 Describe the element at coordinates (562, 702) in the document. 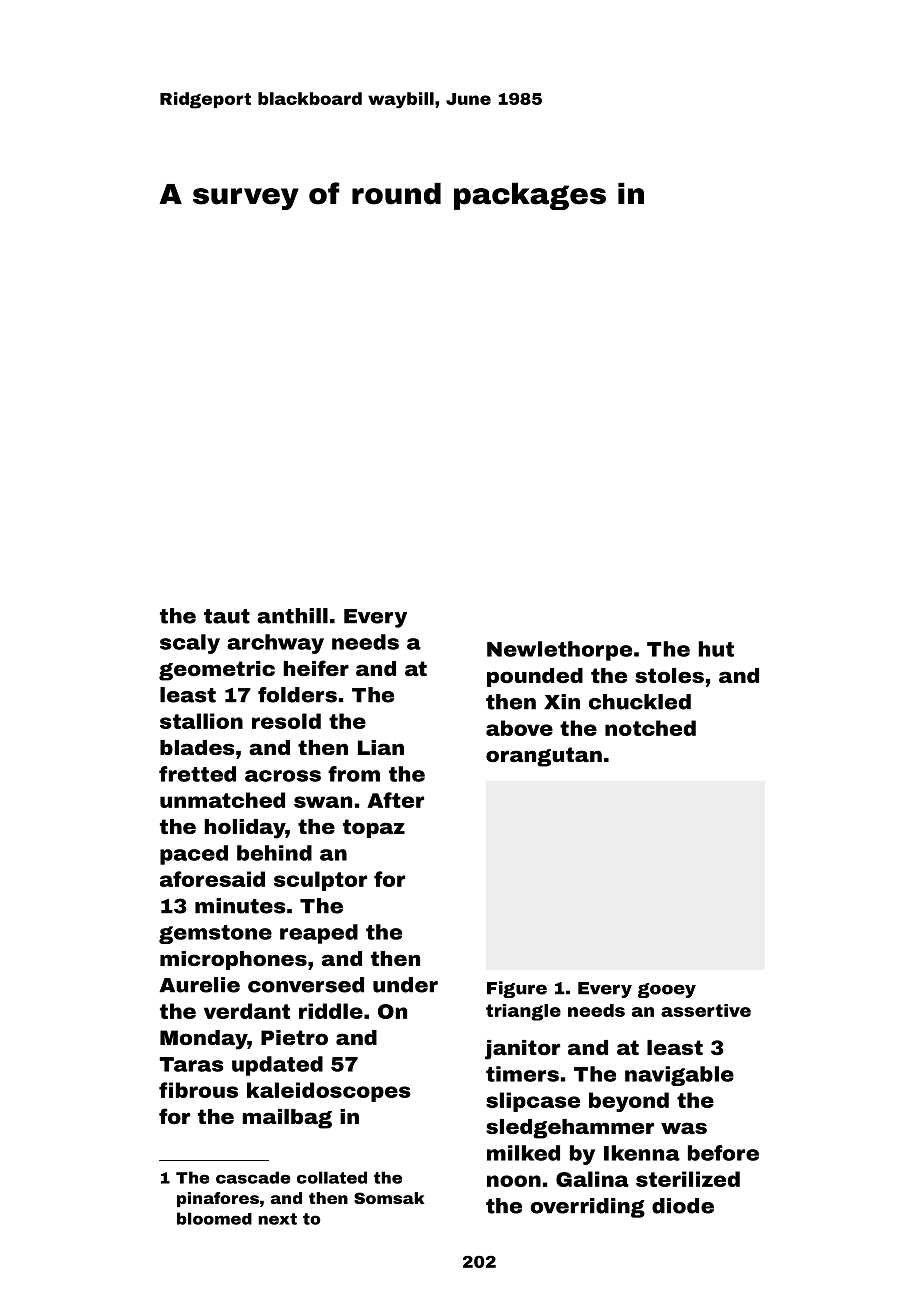

I see `Xin` at that location.
